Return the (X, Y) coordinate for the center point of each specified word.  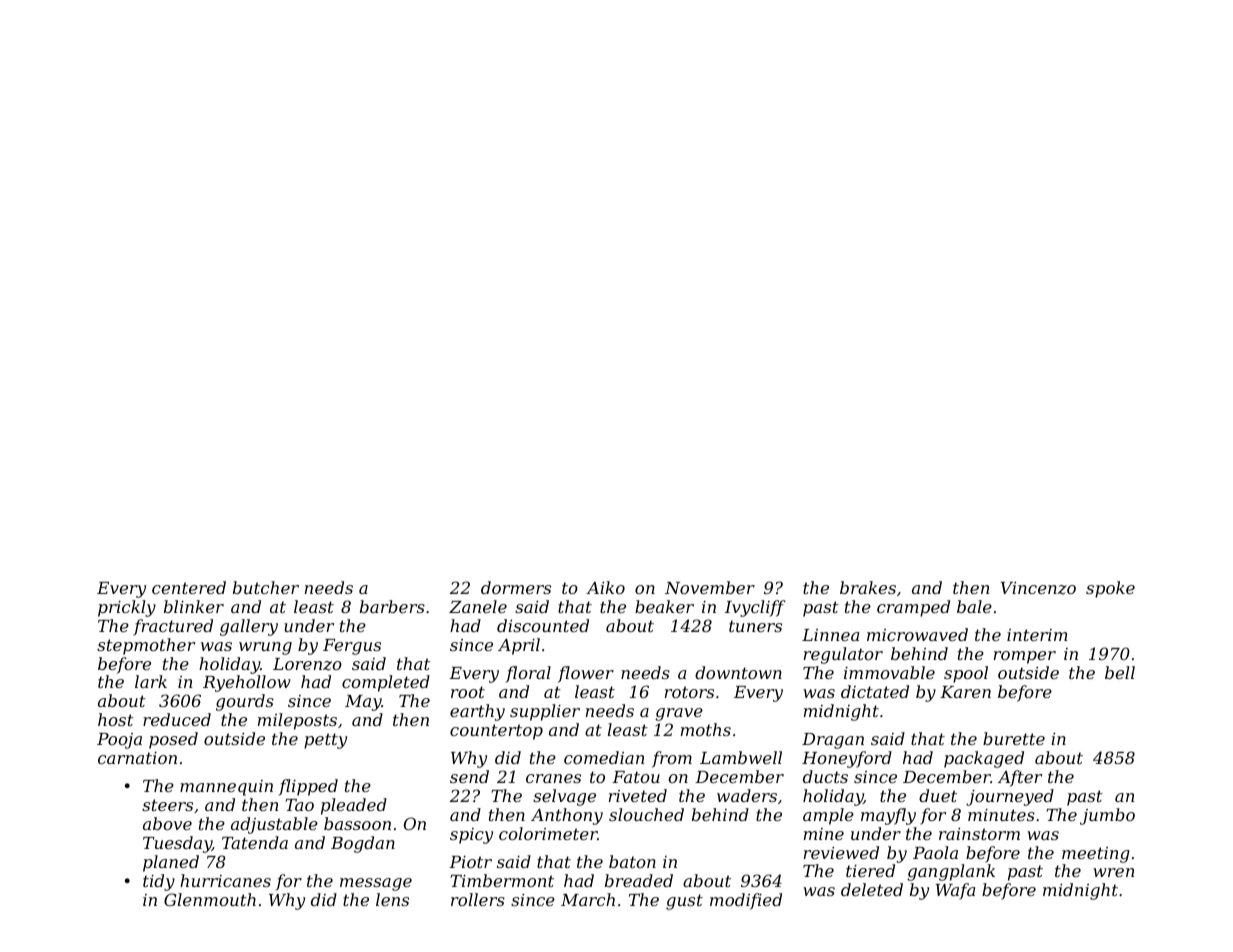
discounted (543, 625)
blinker (194, 606)
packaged (984, 759)
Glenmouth (210, 899)
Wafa (955, 891)
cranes (553, 778)
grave (679, 714)
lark (151, 681)
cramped (913, 608)
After (1020, 778)
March (588, 899)
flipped (308, 787)
